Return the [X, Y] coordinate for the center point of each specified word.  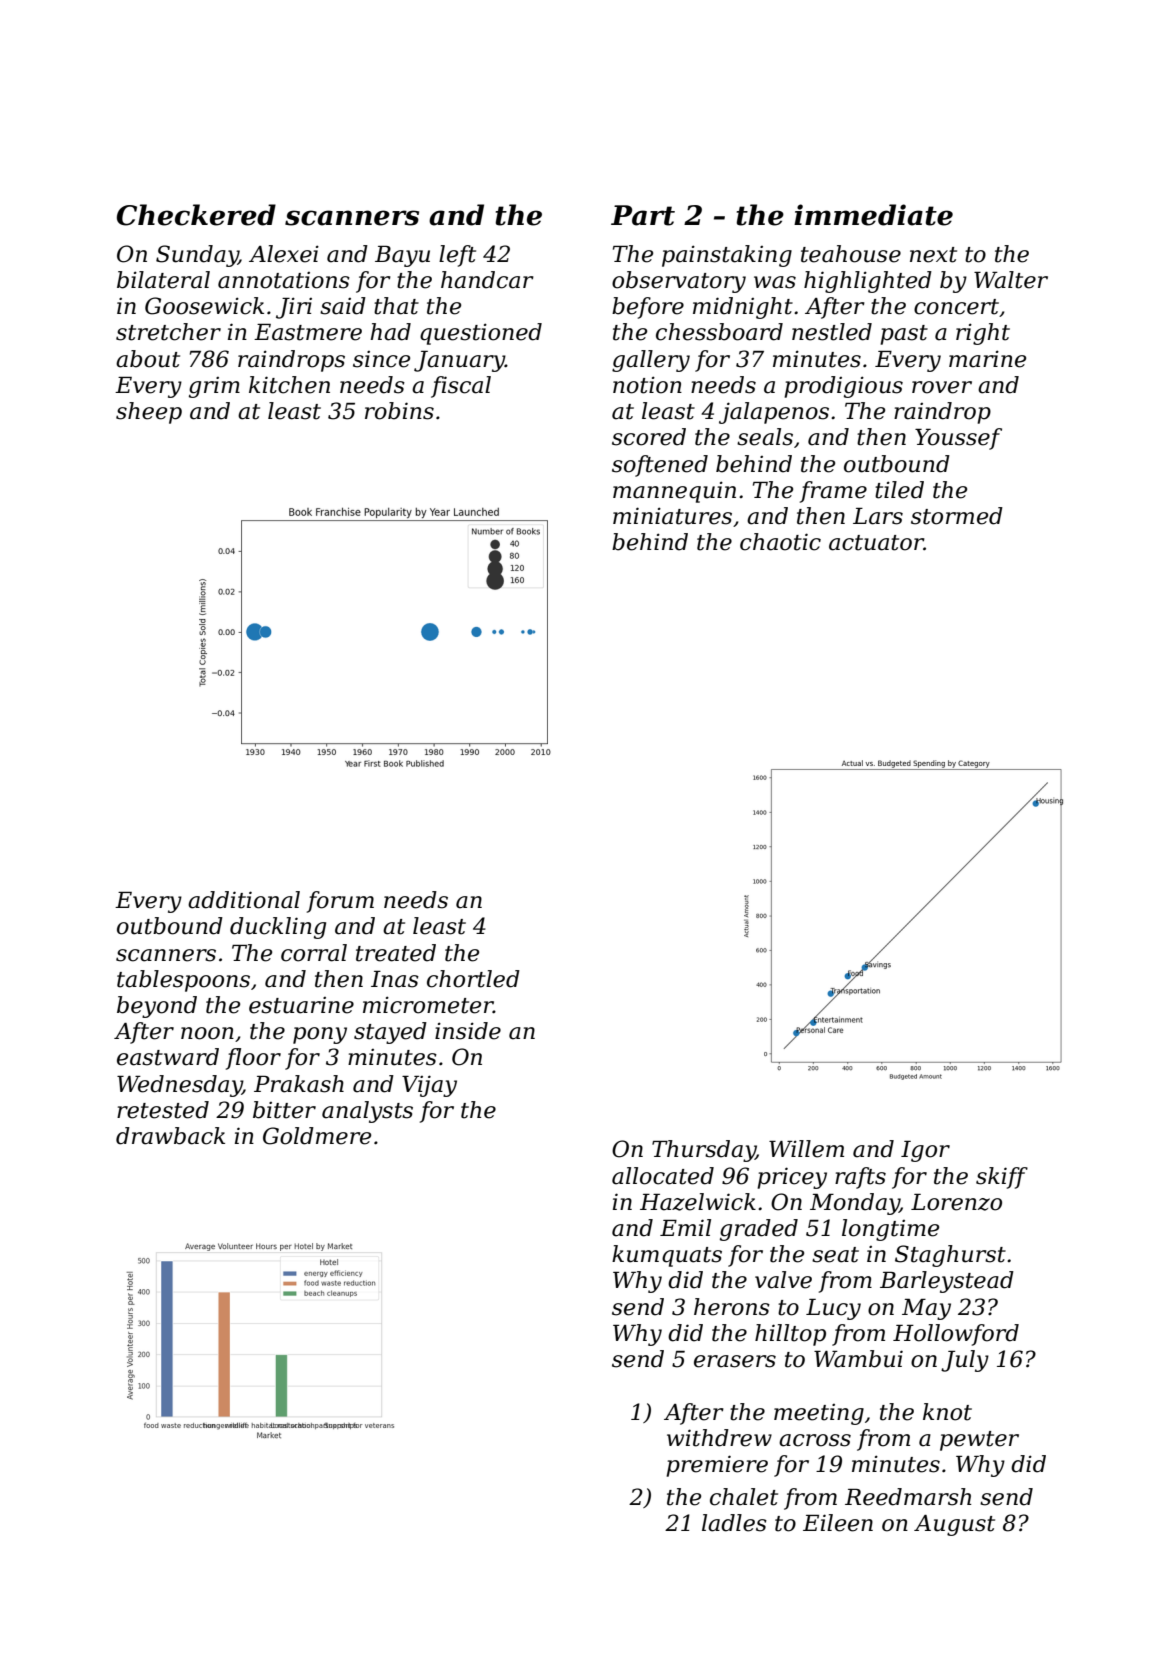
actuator [876, 543]
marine [987, 359]
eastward [168, 1057]
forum [340, 902]
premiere [717, 1466]
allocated [663, 1176]
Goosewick [204, 306]
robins [399, 411]
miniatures [672, 516]
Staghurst [950, 1256]
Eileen [838, 1523]
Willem [806, 1149]
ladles [734, 1523]
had [390, 332]
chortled [473, 979]
